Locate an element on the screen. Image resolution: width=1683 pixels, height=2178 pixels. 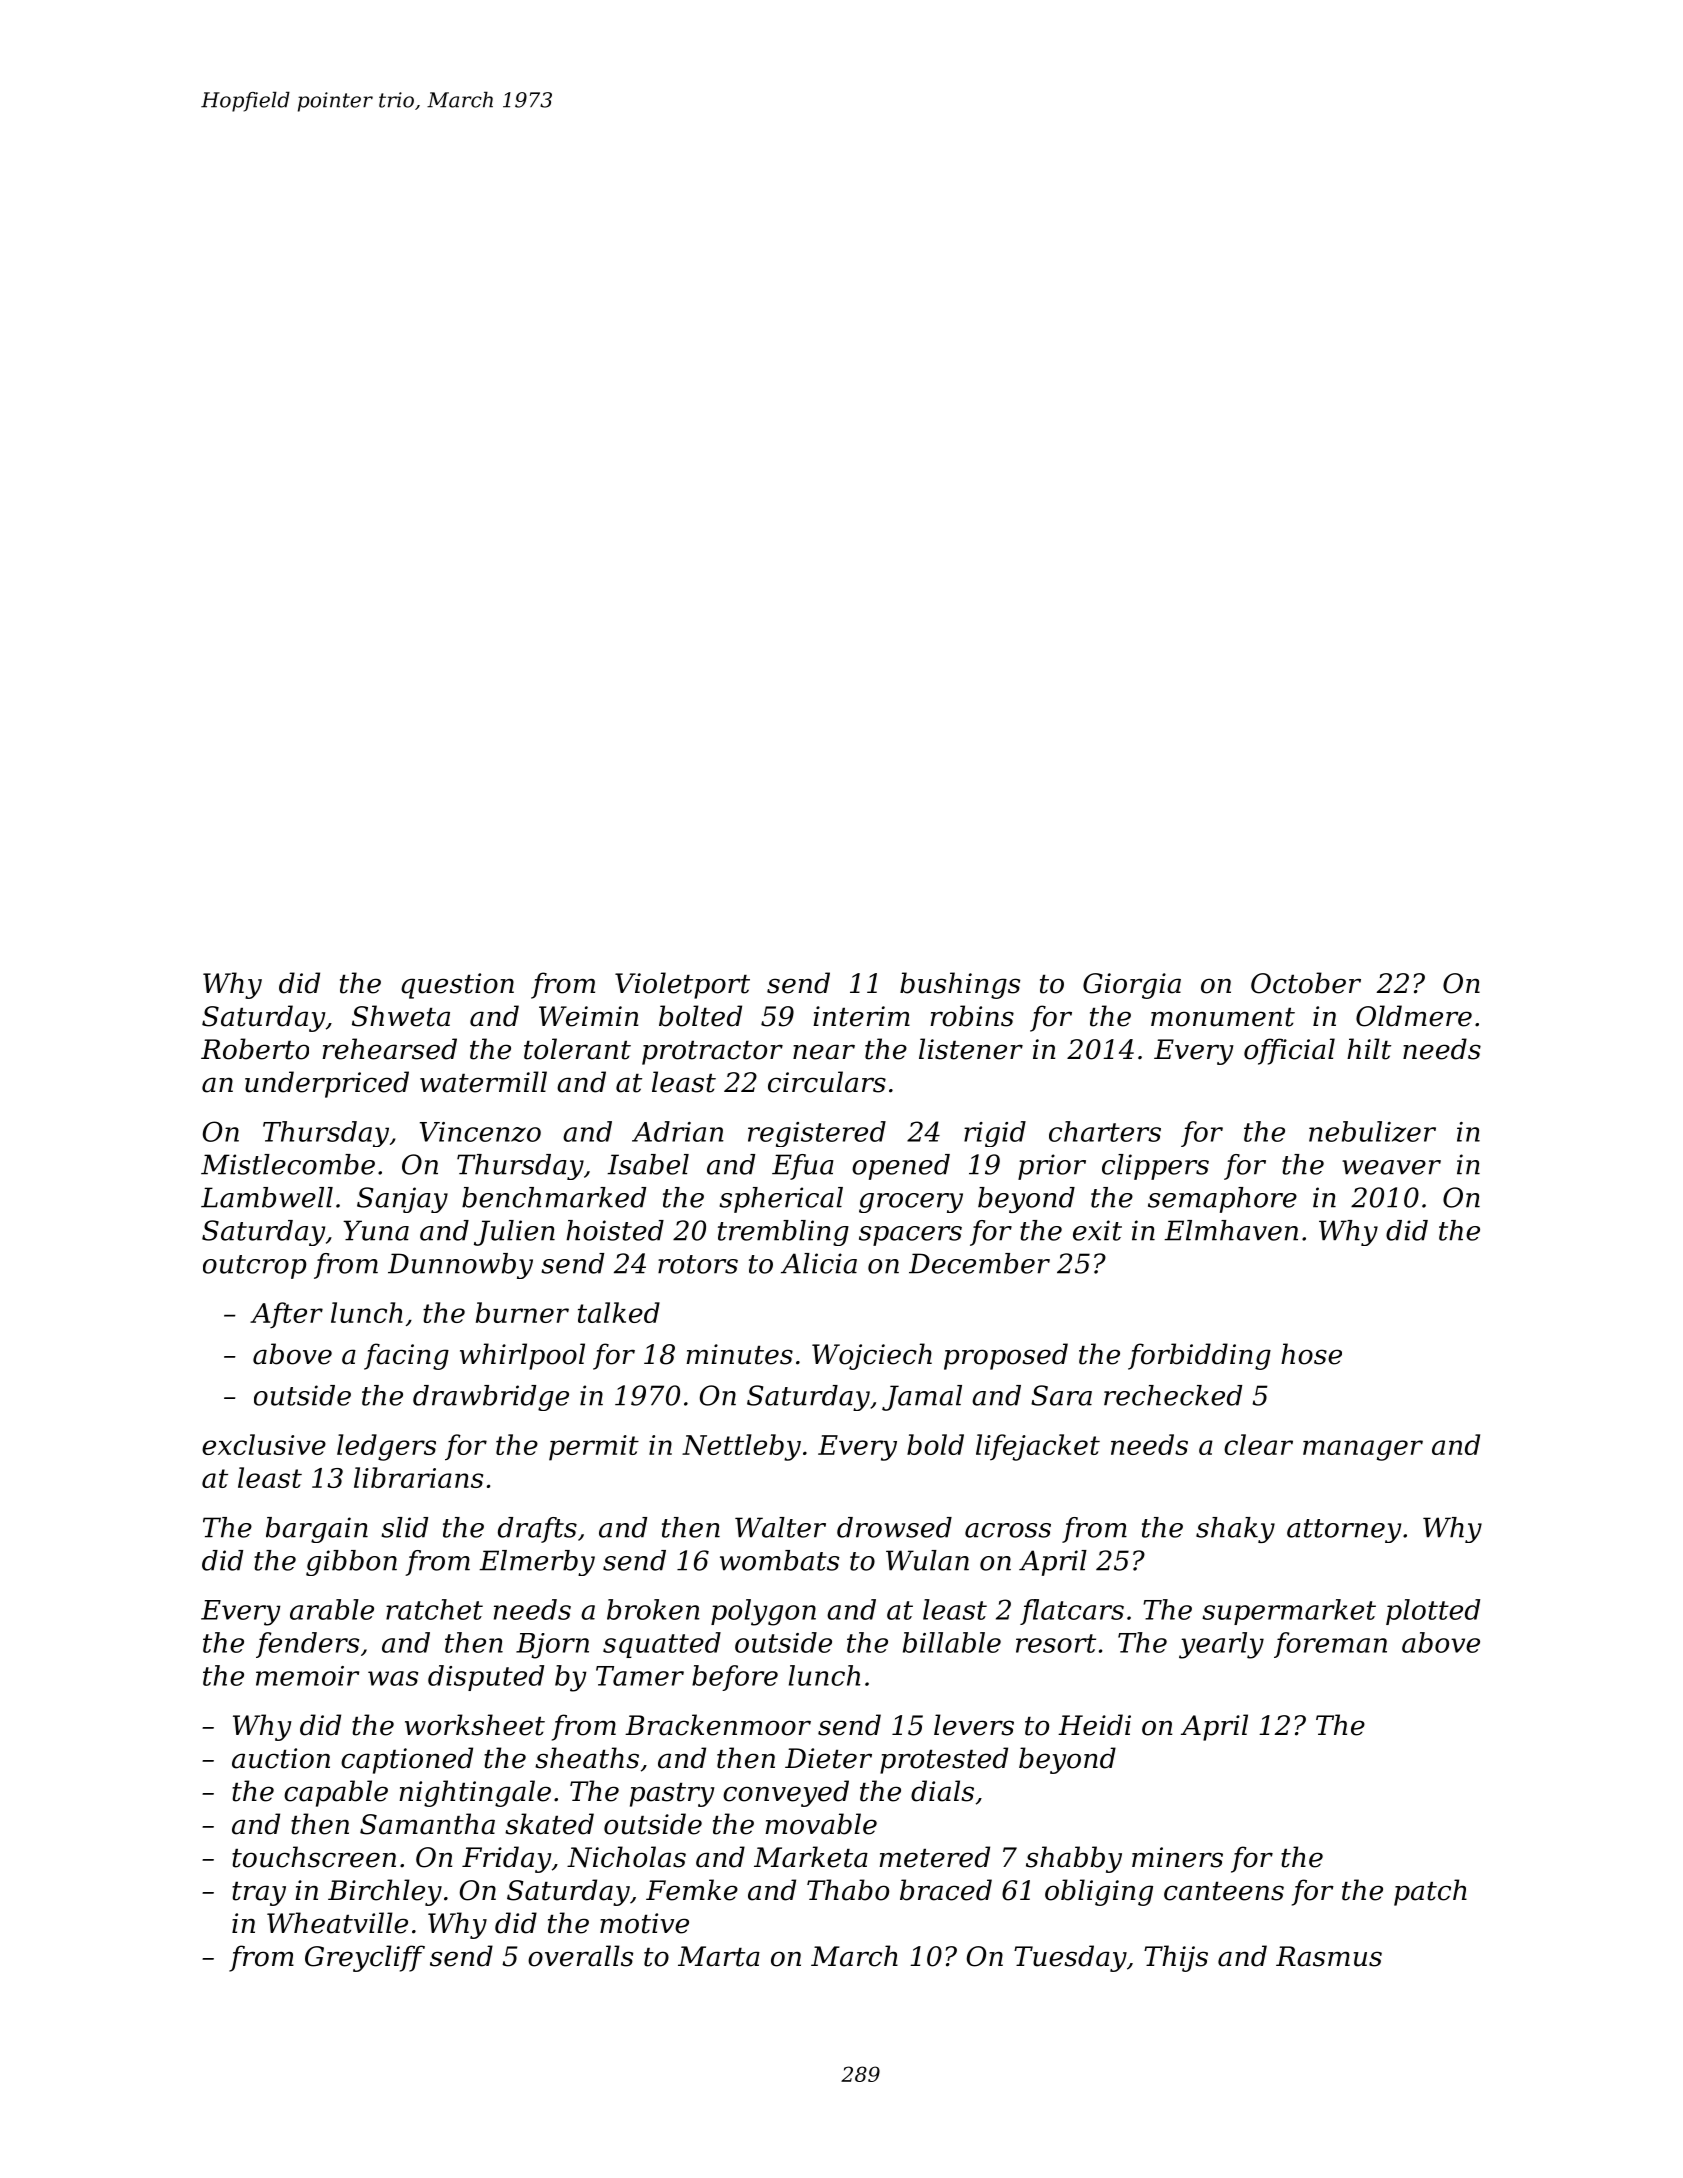
watermill is located at coordinates (483, 1082).
